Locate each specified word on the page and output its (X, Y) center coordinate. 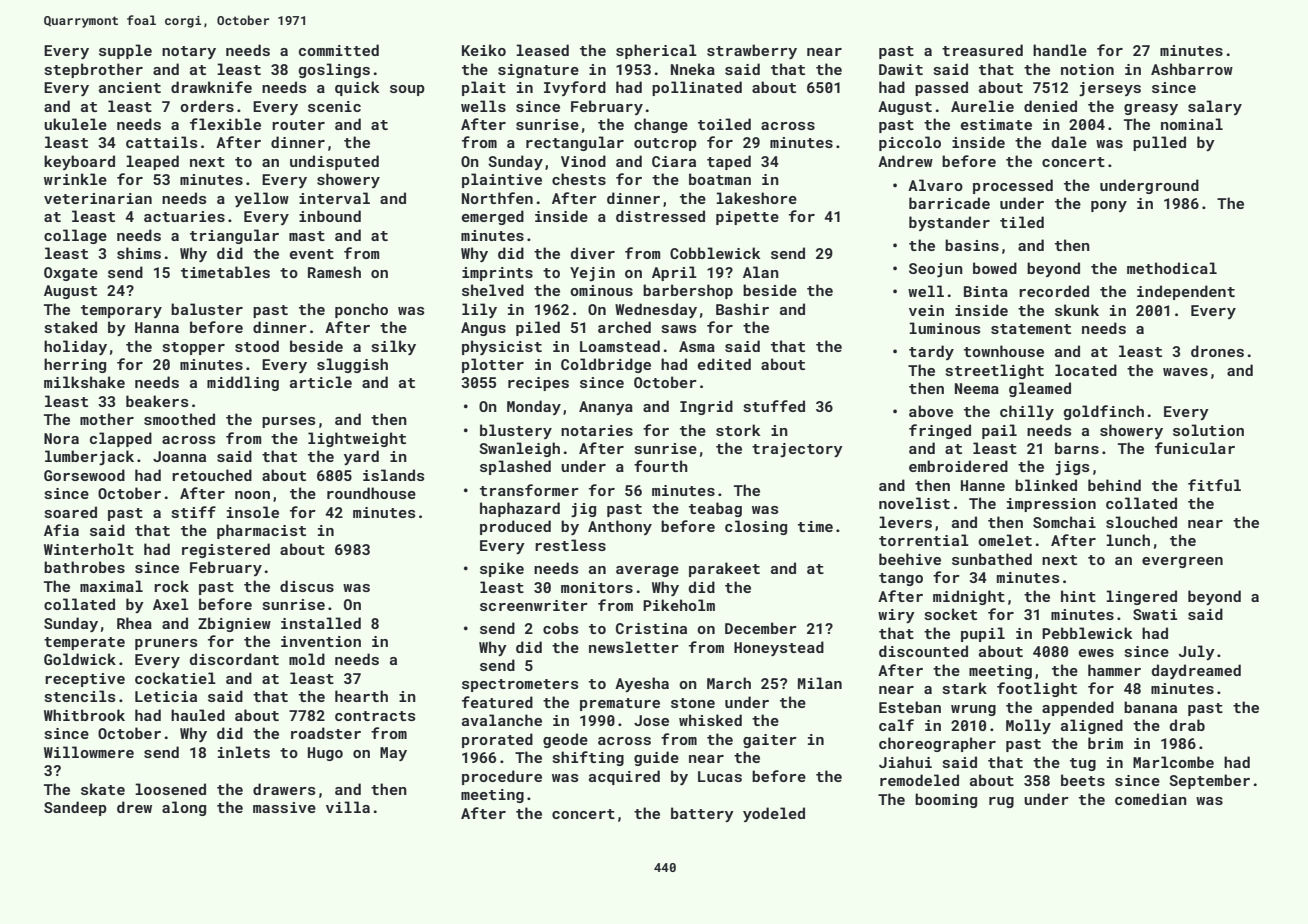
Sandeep (75, 808)
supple (125, 51)
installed (321, 623)
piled (538, 328)
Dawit (901, 69)
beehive (910, 559)
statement (1031, 329)
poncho (361, 310)
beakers (157, 401)
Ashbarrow (1192, 69)
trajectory (797, 450)
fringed (940, 431)
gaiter (770, 741)
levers (905, 522)
